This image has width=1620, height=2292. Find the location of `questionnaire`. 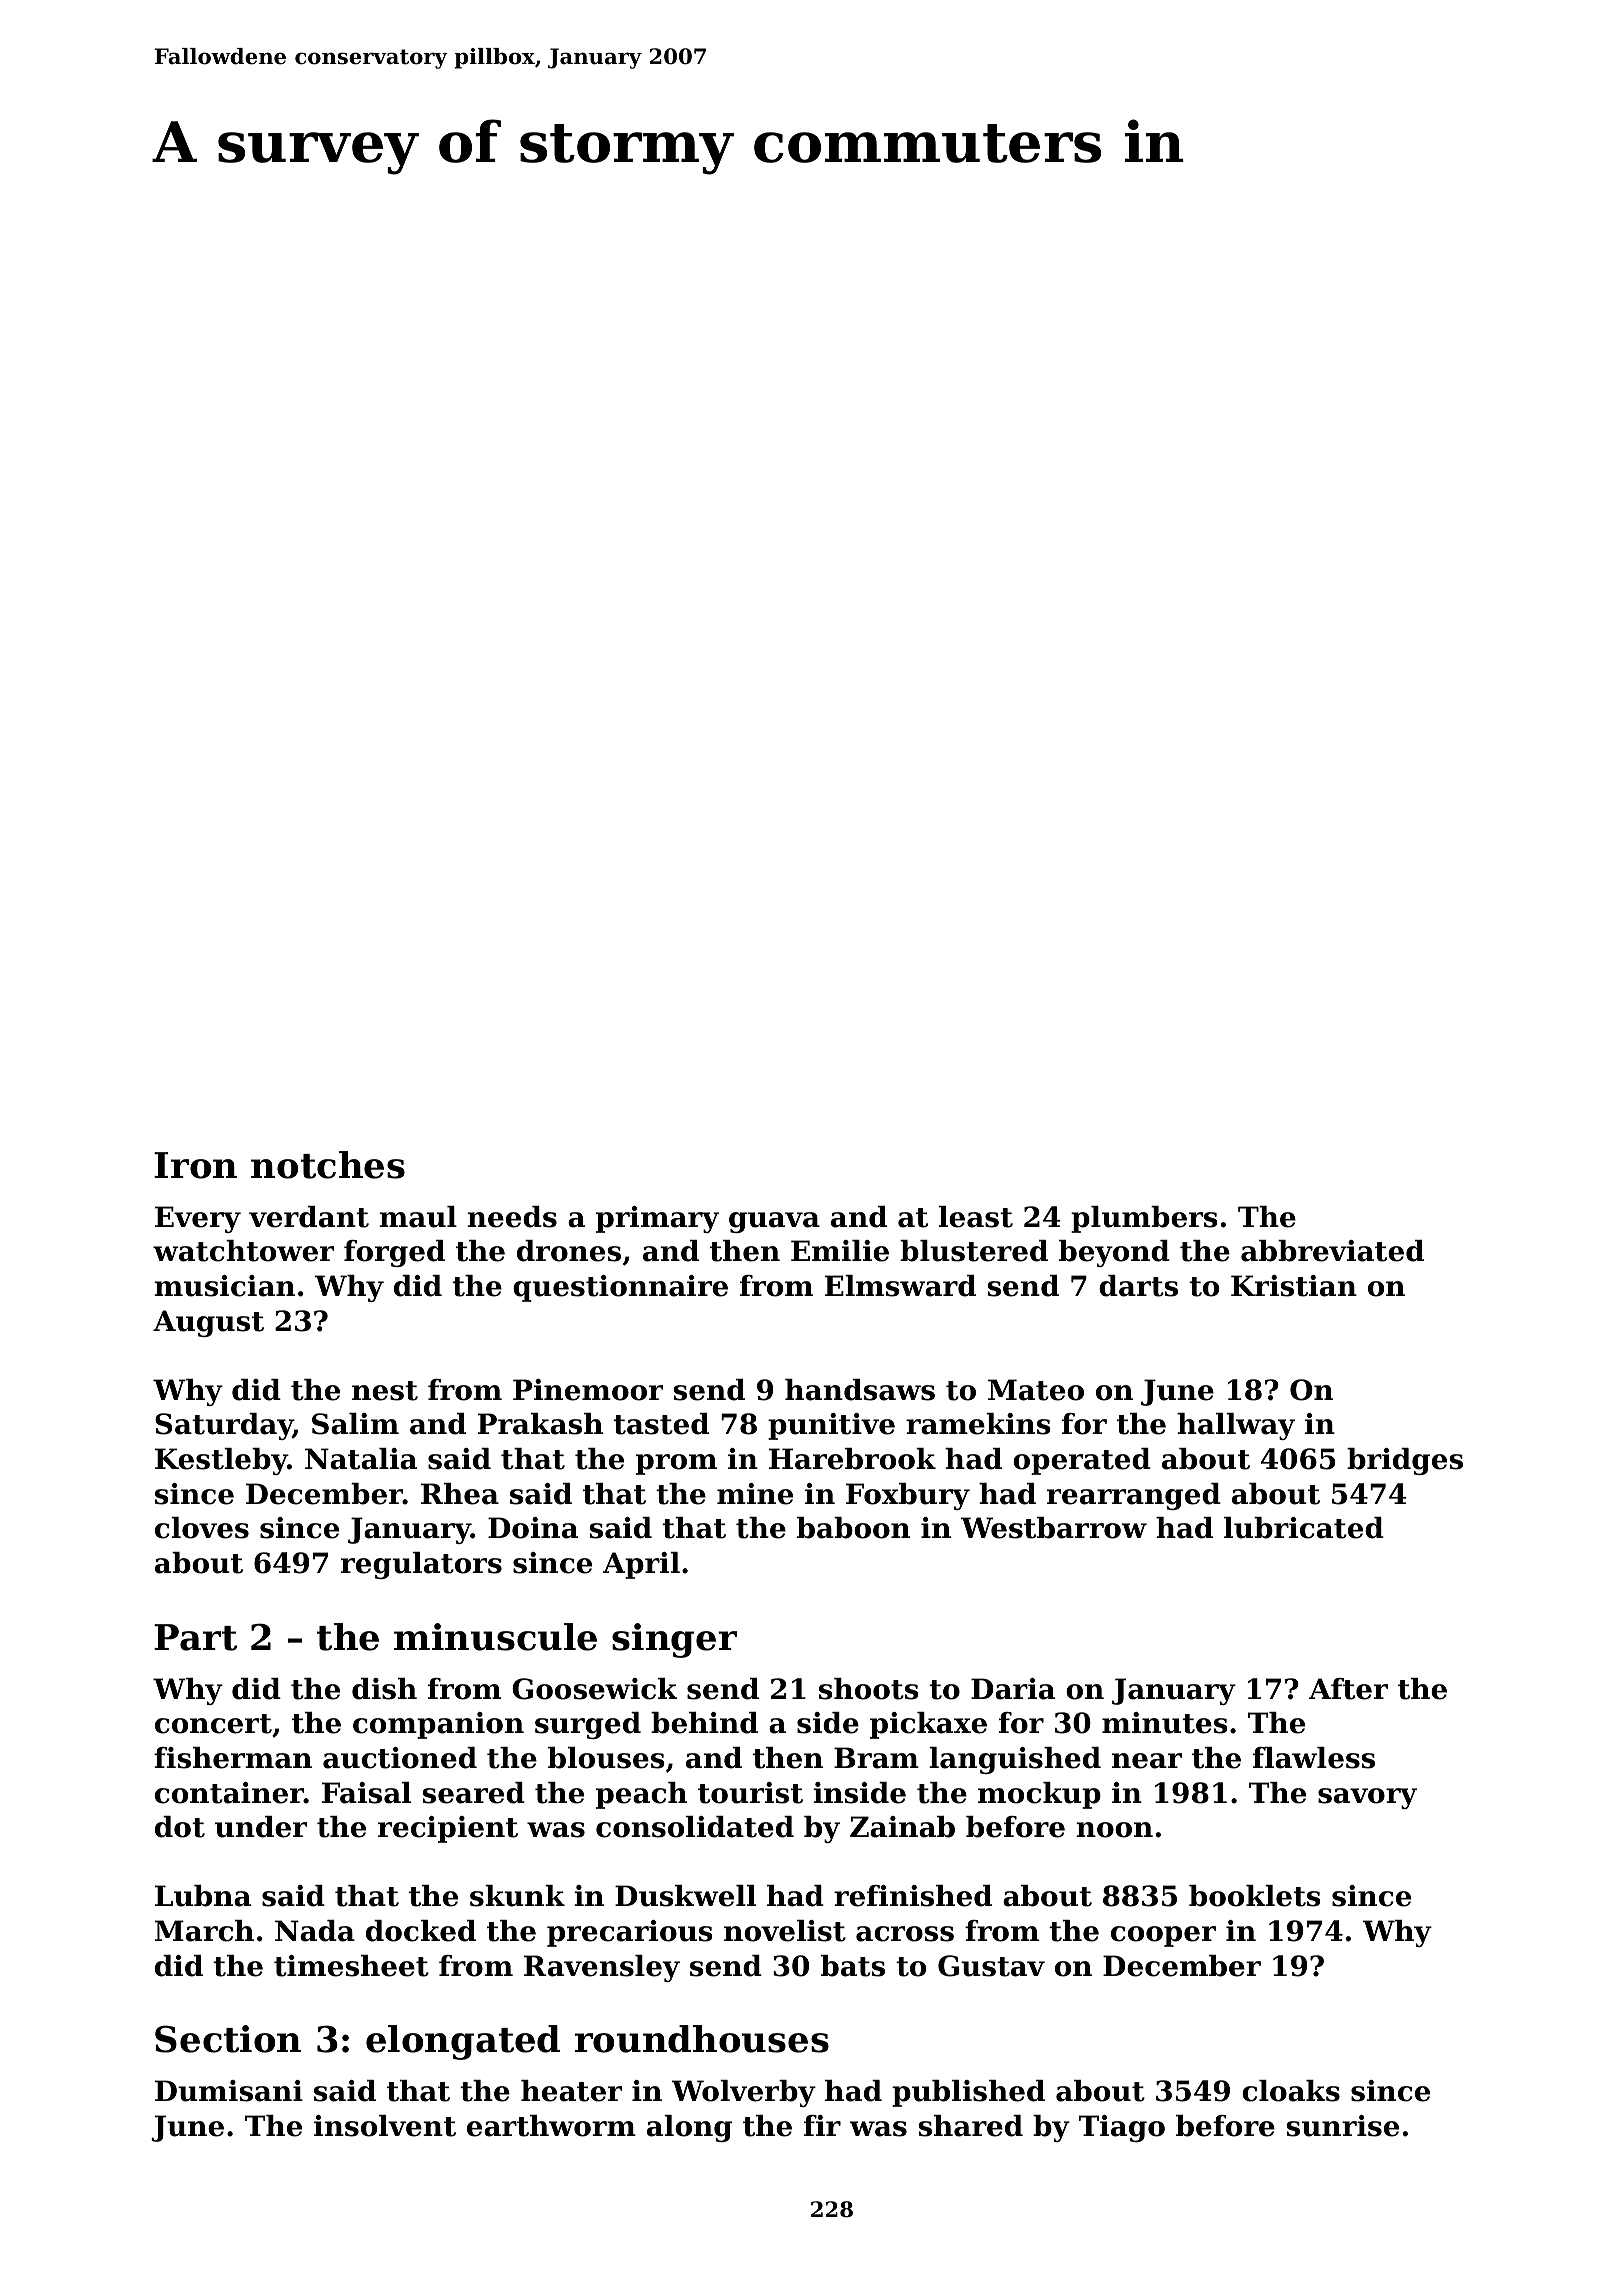

questionnaire is located at coordinates (620, 1288).
